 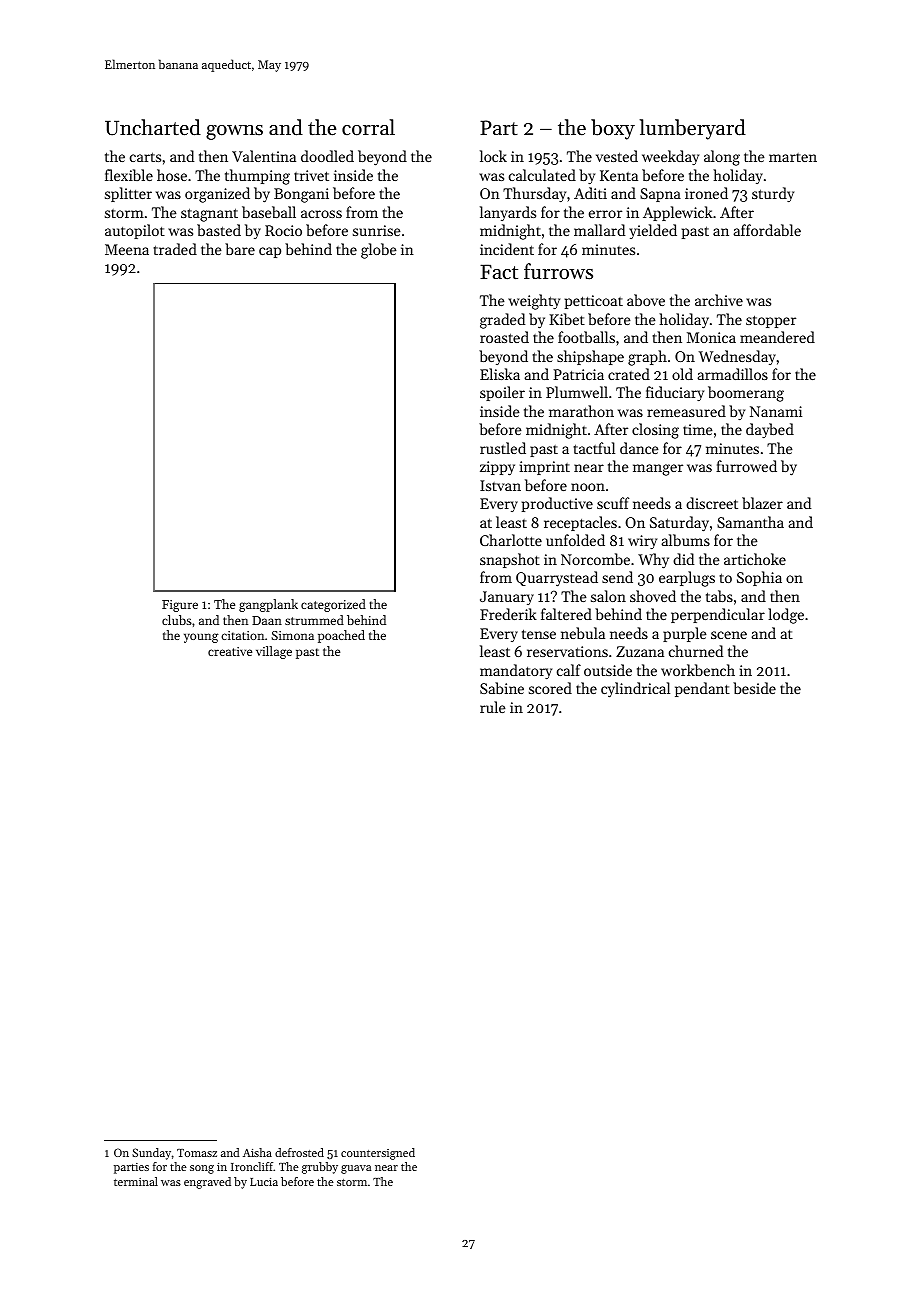 What do you see at coordinates (377, 230) in the image?
I see `sunrise` at bounding box center [377, 230].
